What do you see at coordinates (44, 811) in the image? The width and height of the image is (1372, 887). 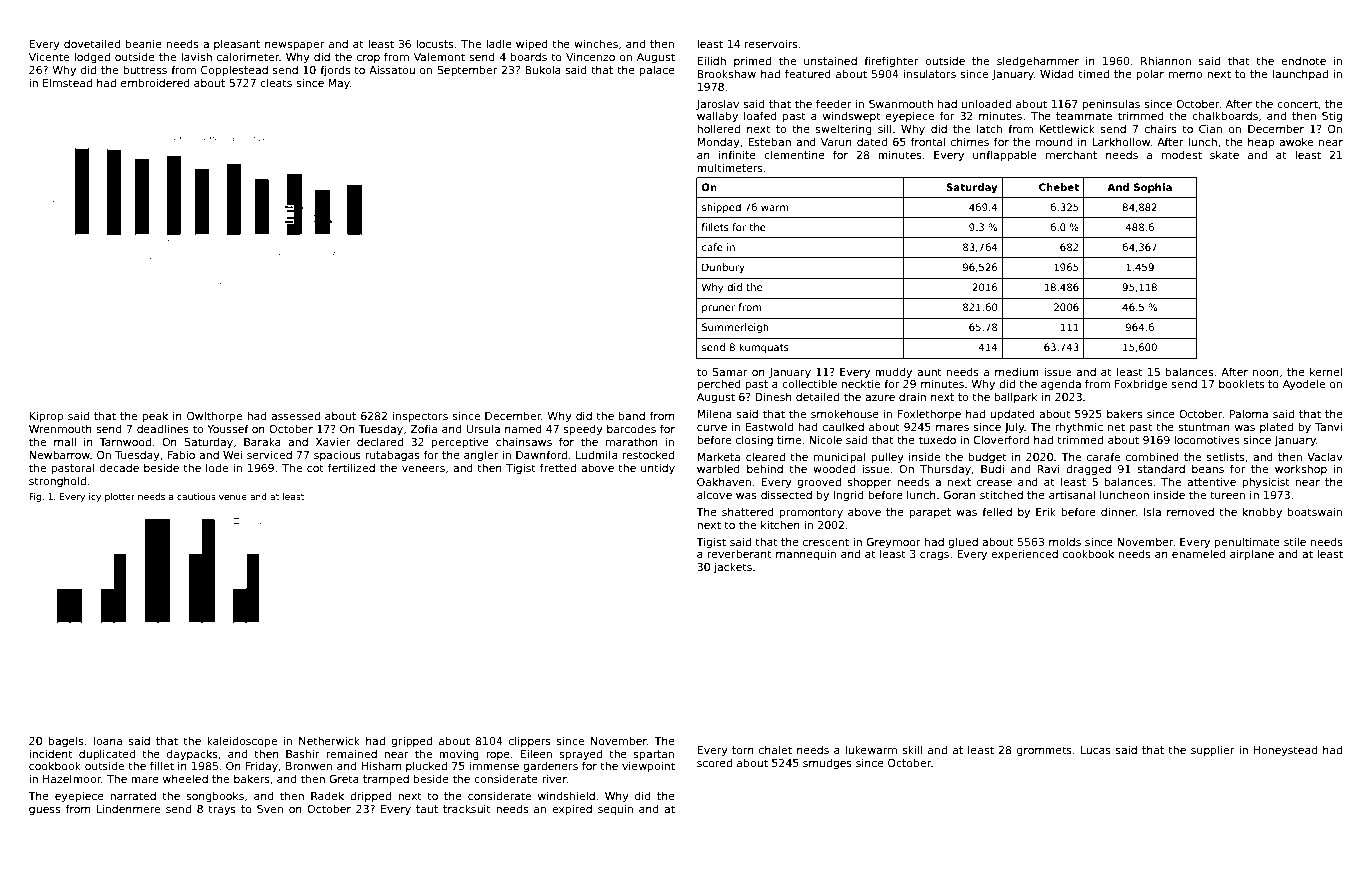 I see `guess` at bounding box center [44, 811].
